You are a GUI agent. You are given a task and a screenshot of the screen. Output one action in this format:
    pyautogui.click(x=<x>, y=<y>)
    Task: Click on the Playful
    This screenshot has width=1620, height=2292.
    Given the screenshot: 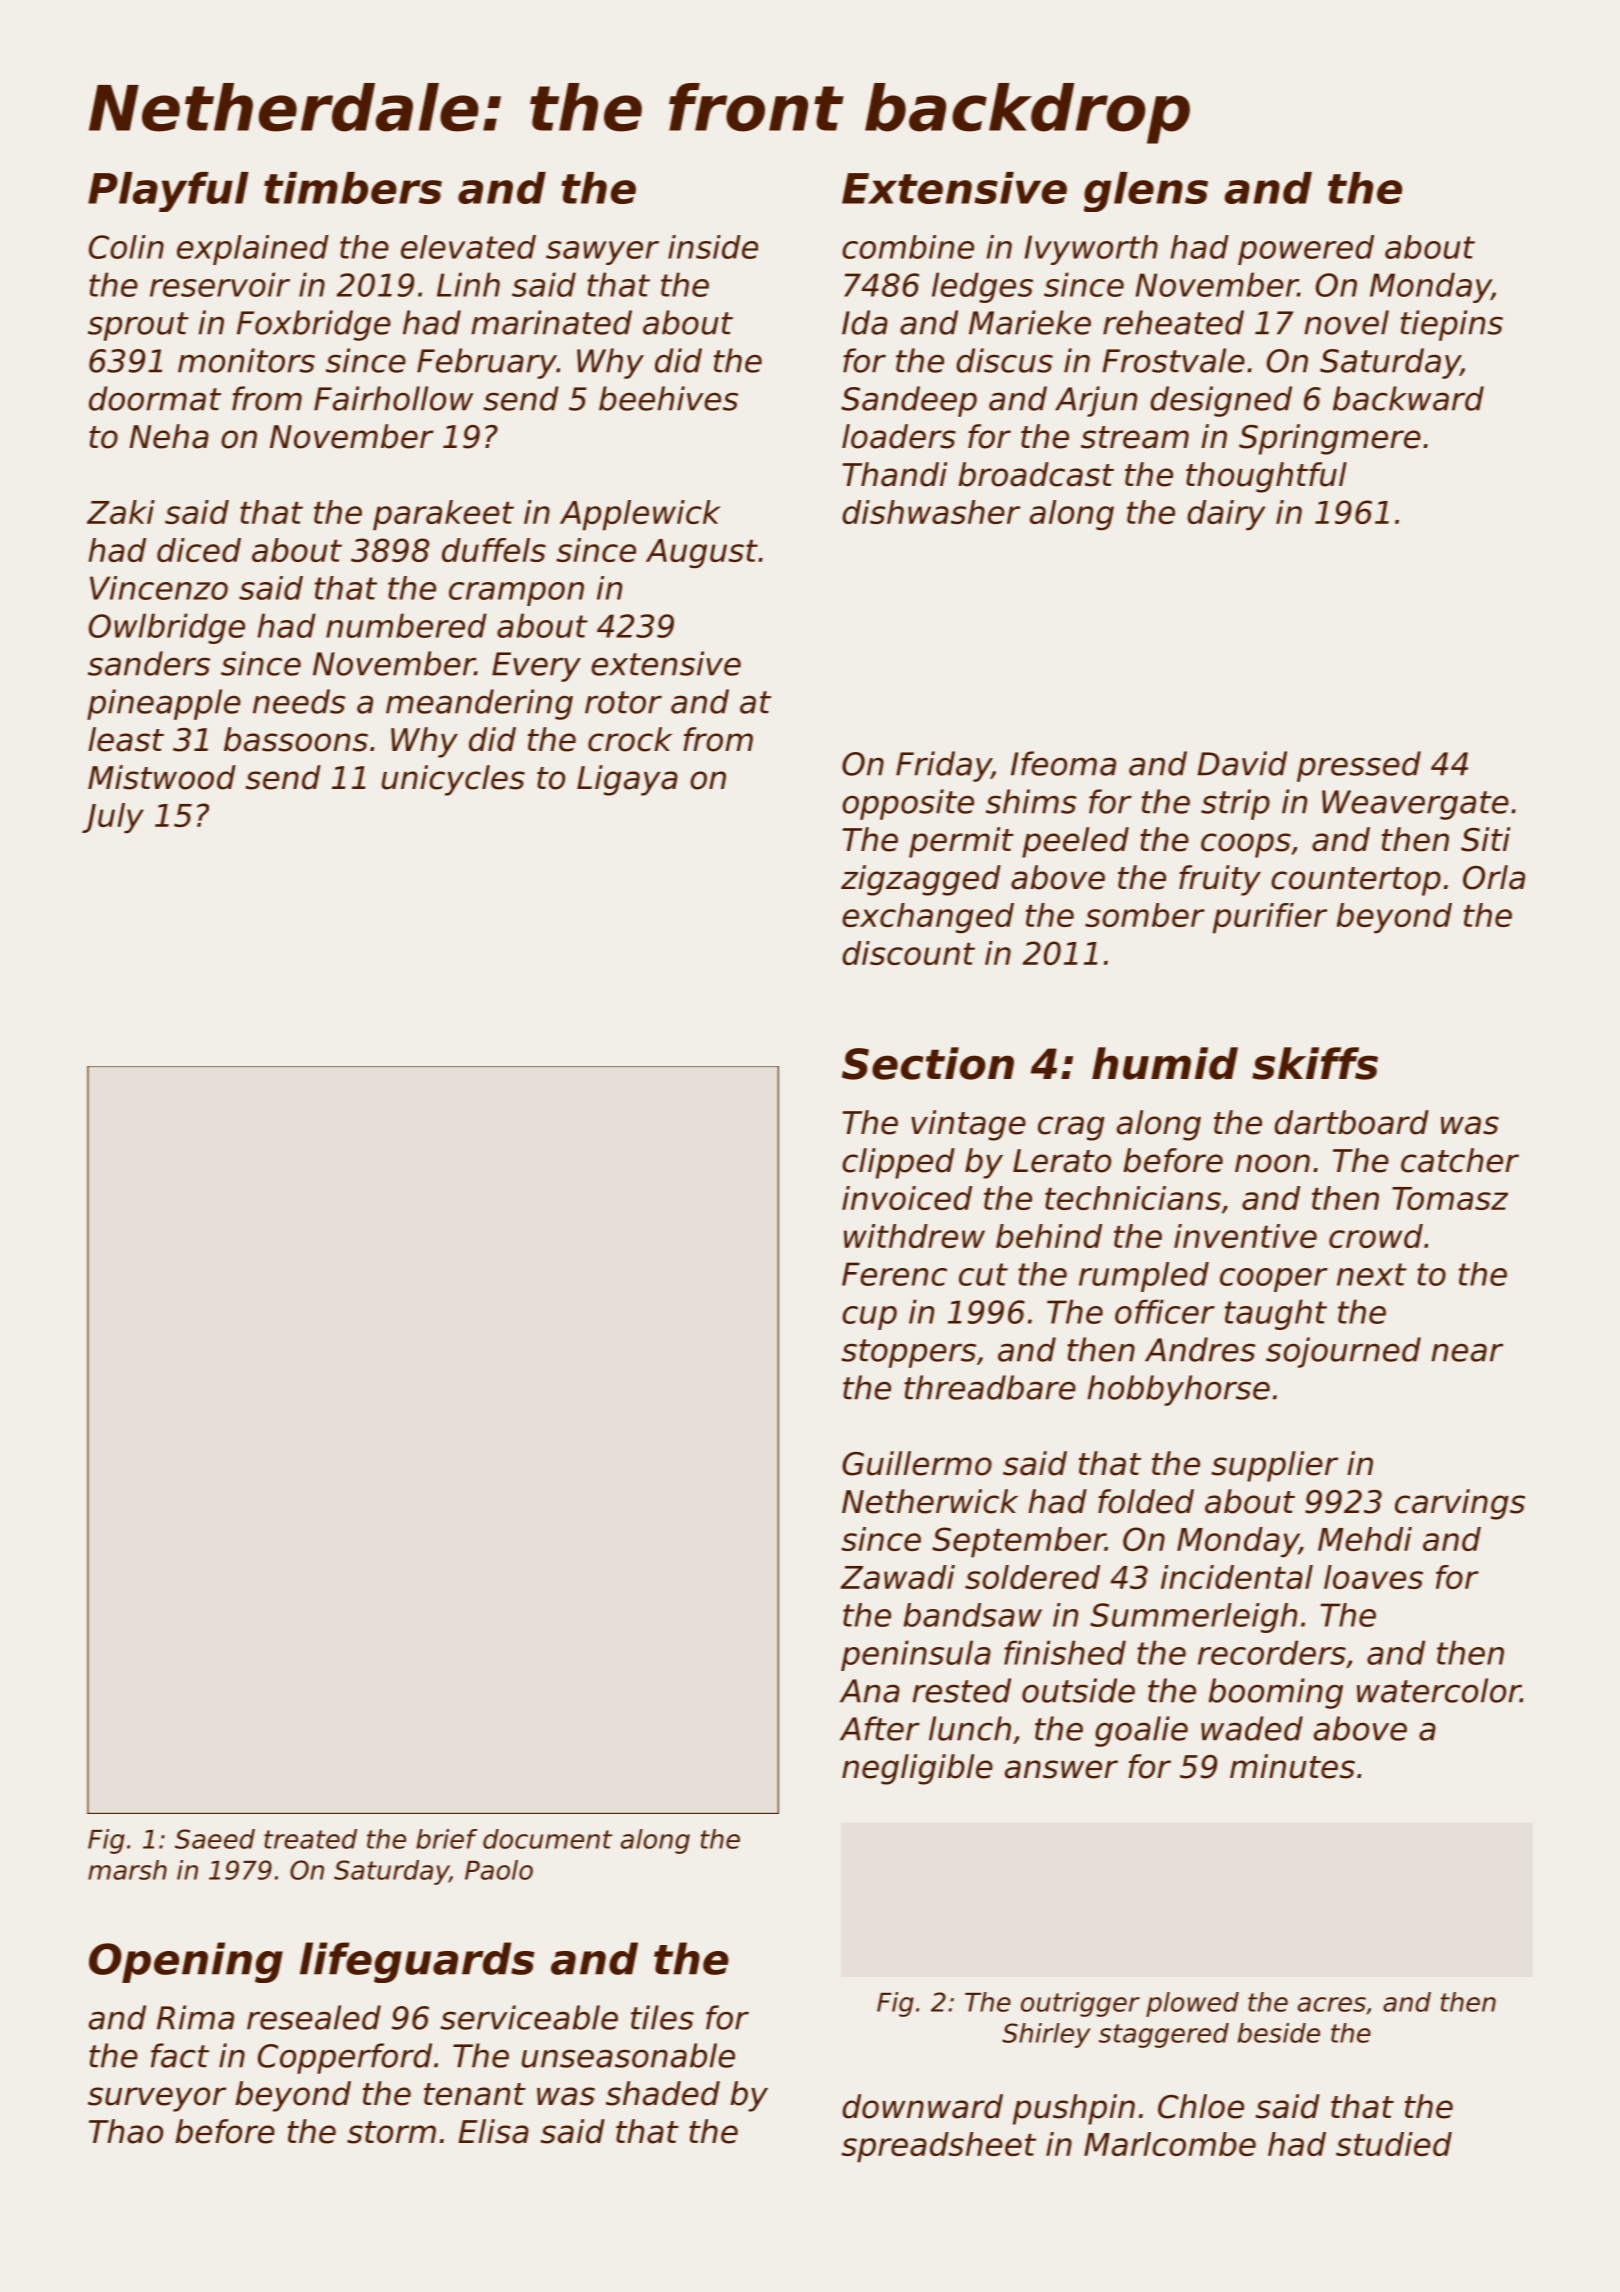 What is the action you would take?
    pyautogui.click(x=168, y=192)
